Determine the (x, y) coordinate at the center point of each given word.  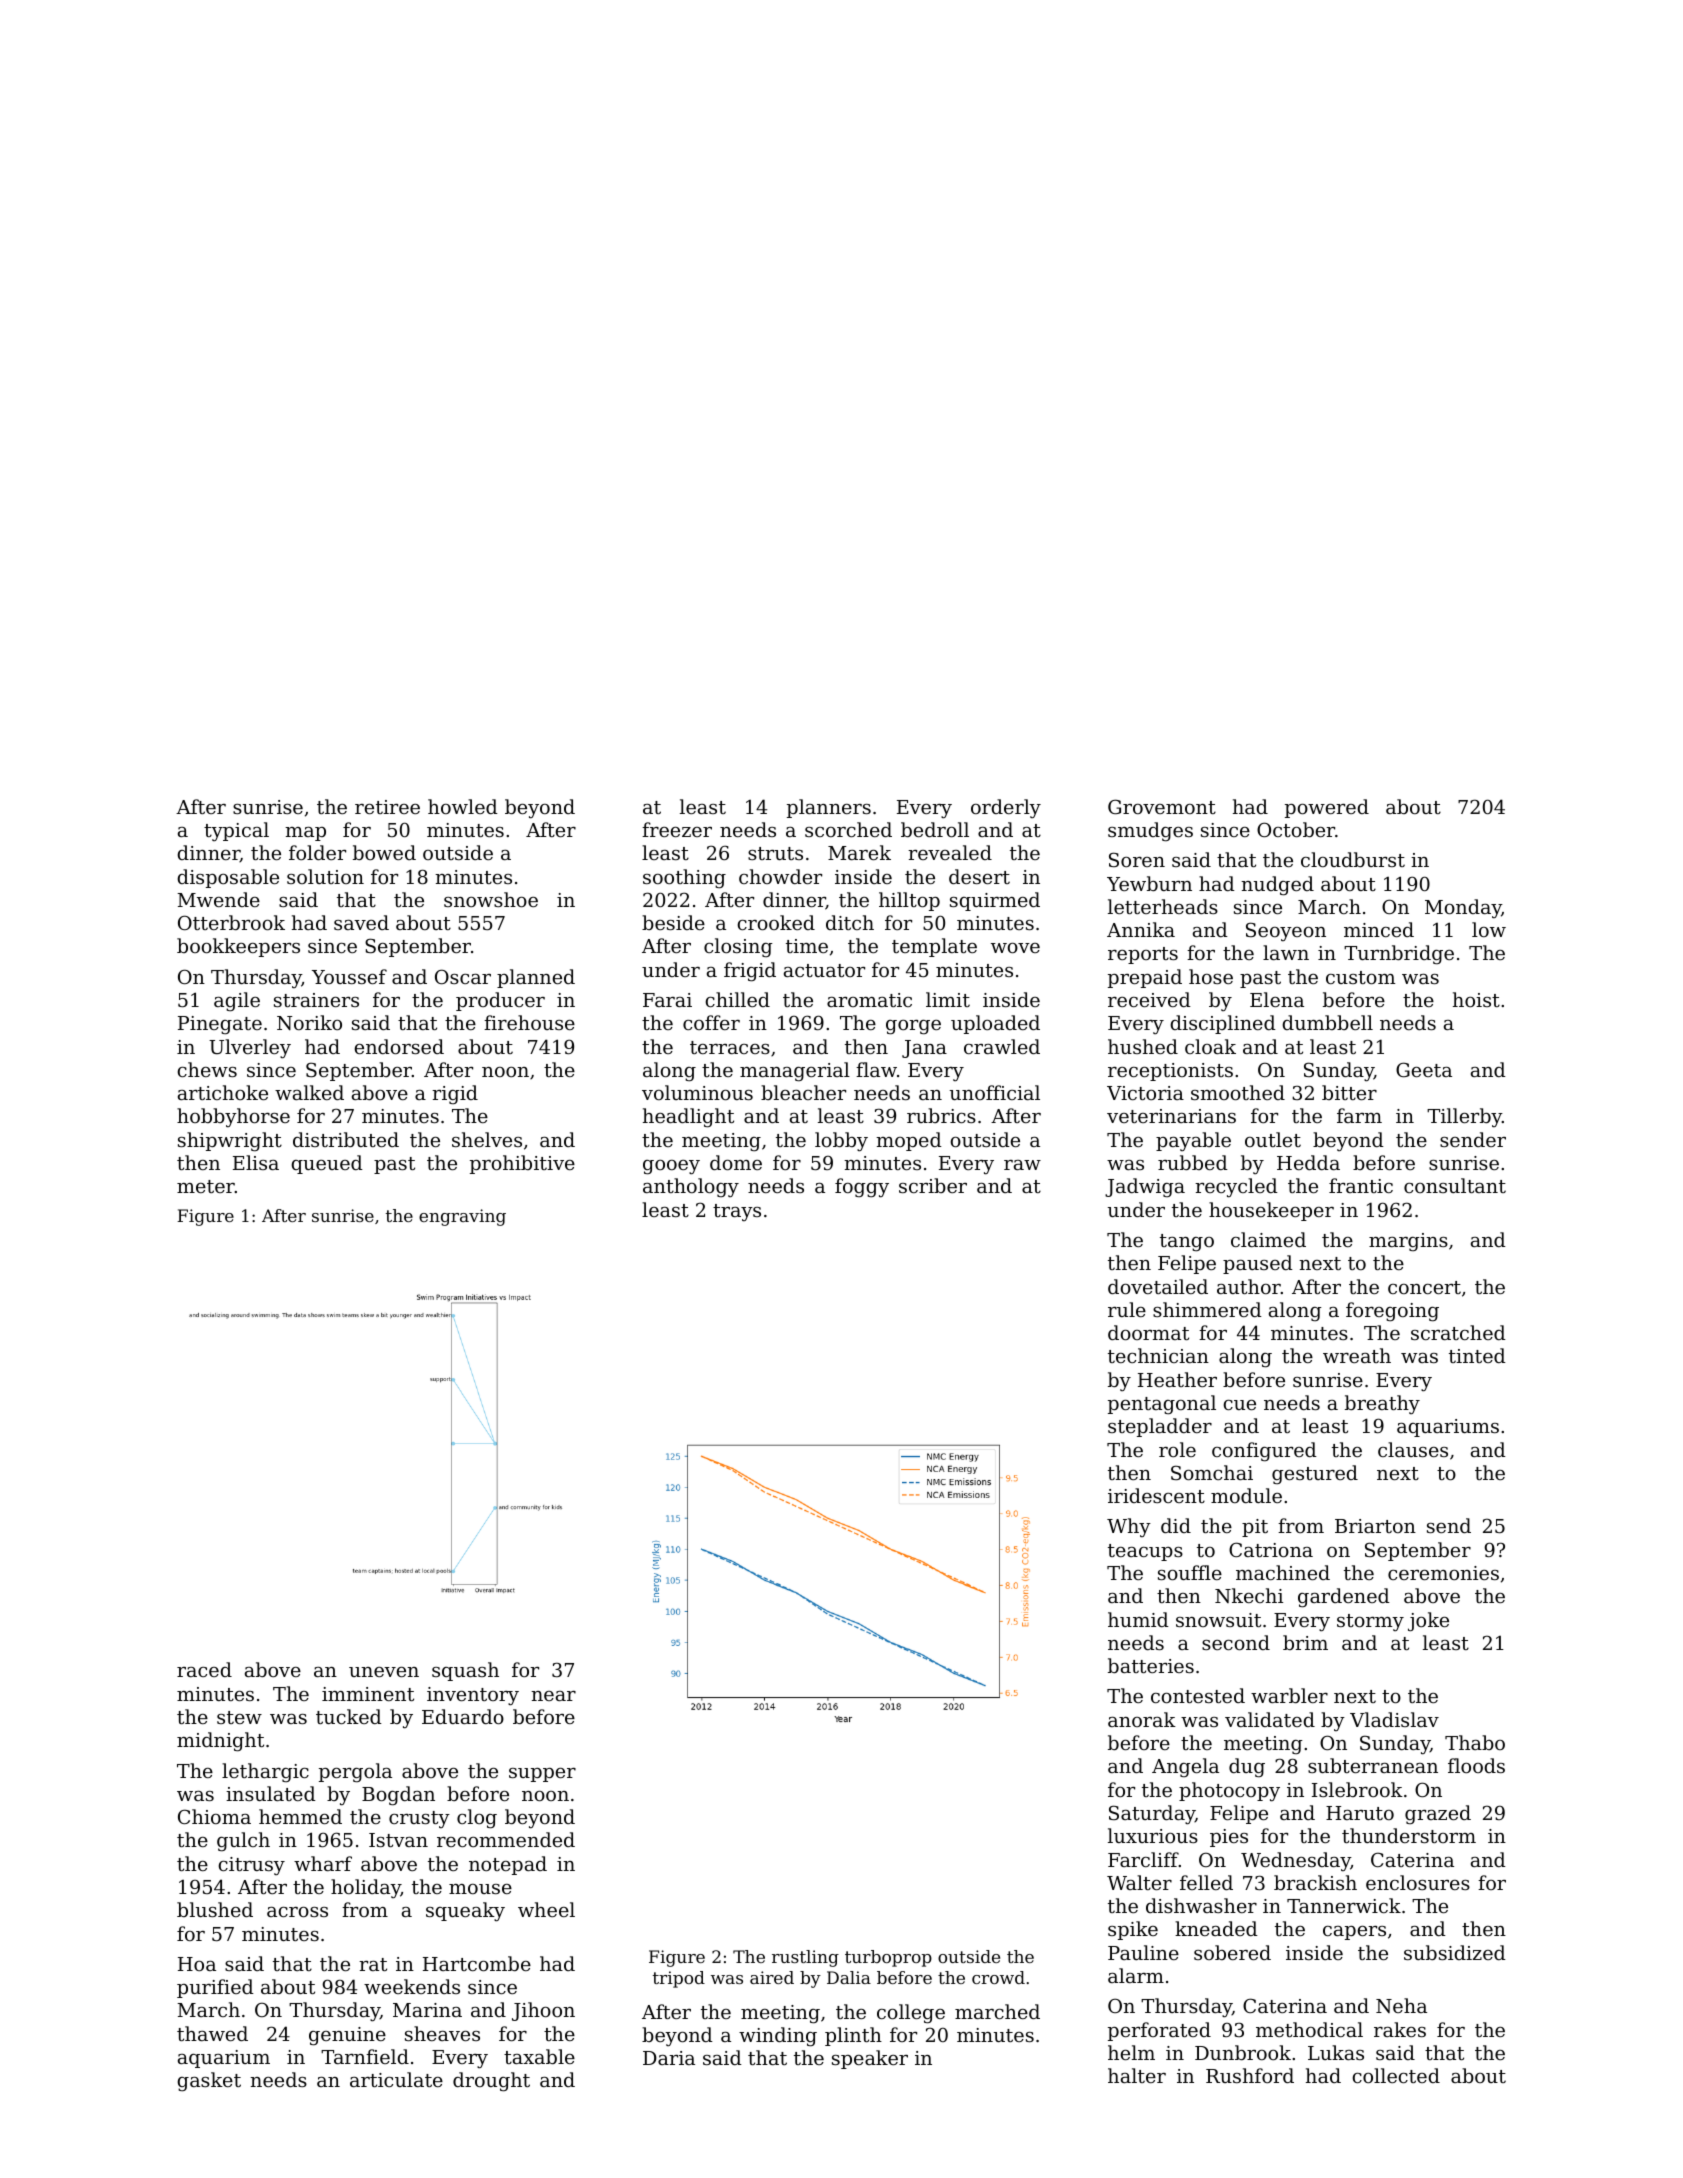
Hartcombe (477, 1963)
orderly (1006, 808)
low (1489, 929)
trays (737, 1212)
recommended (506, 1839)
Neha (1401, 2005)
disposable (228, 878)
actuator (824, 970)
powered (1327, 808)
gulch (243, 1842)
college (911, 2014)
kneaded (1216, 1928)
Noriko (309, 1022)
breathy (1382, 1404)
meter (206, 1186)
